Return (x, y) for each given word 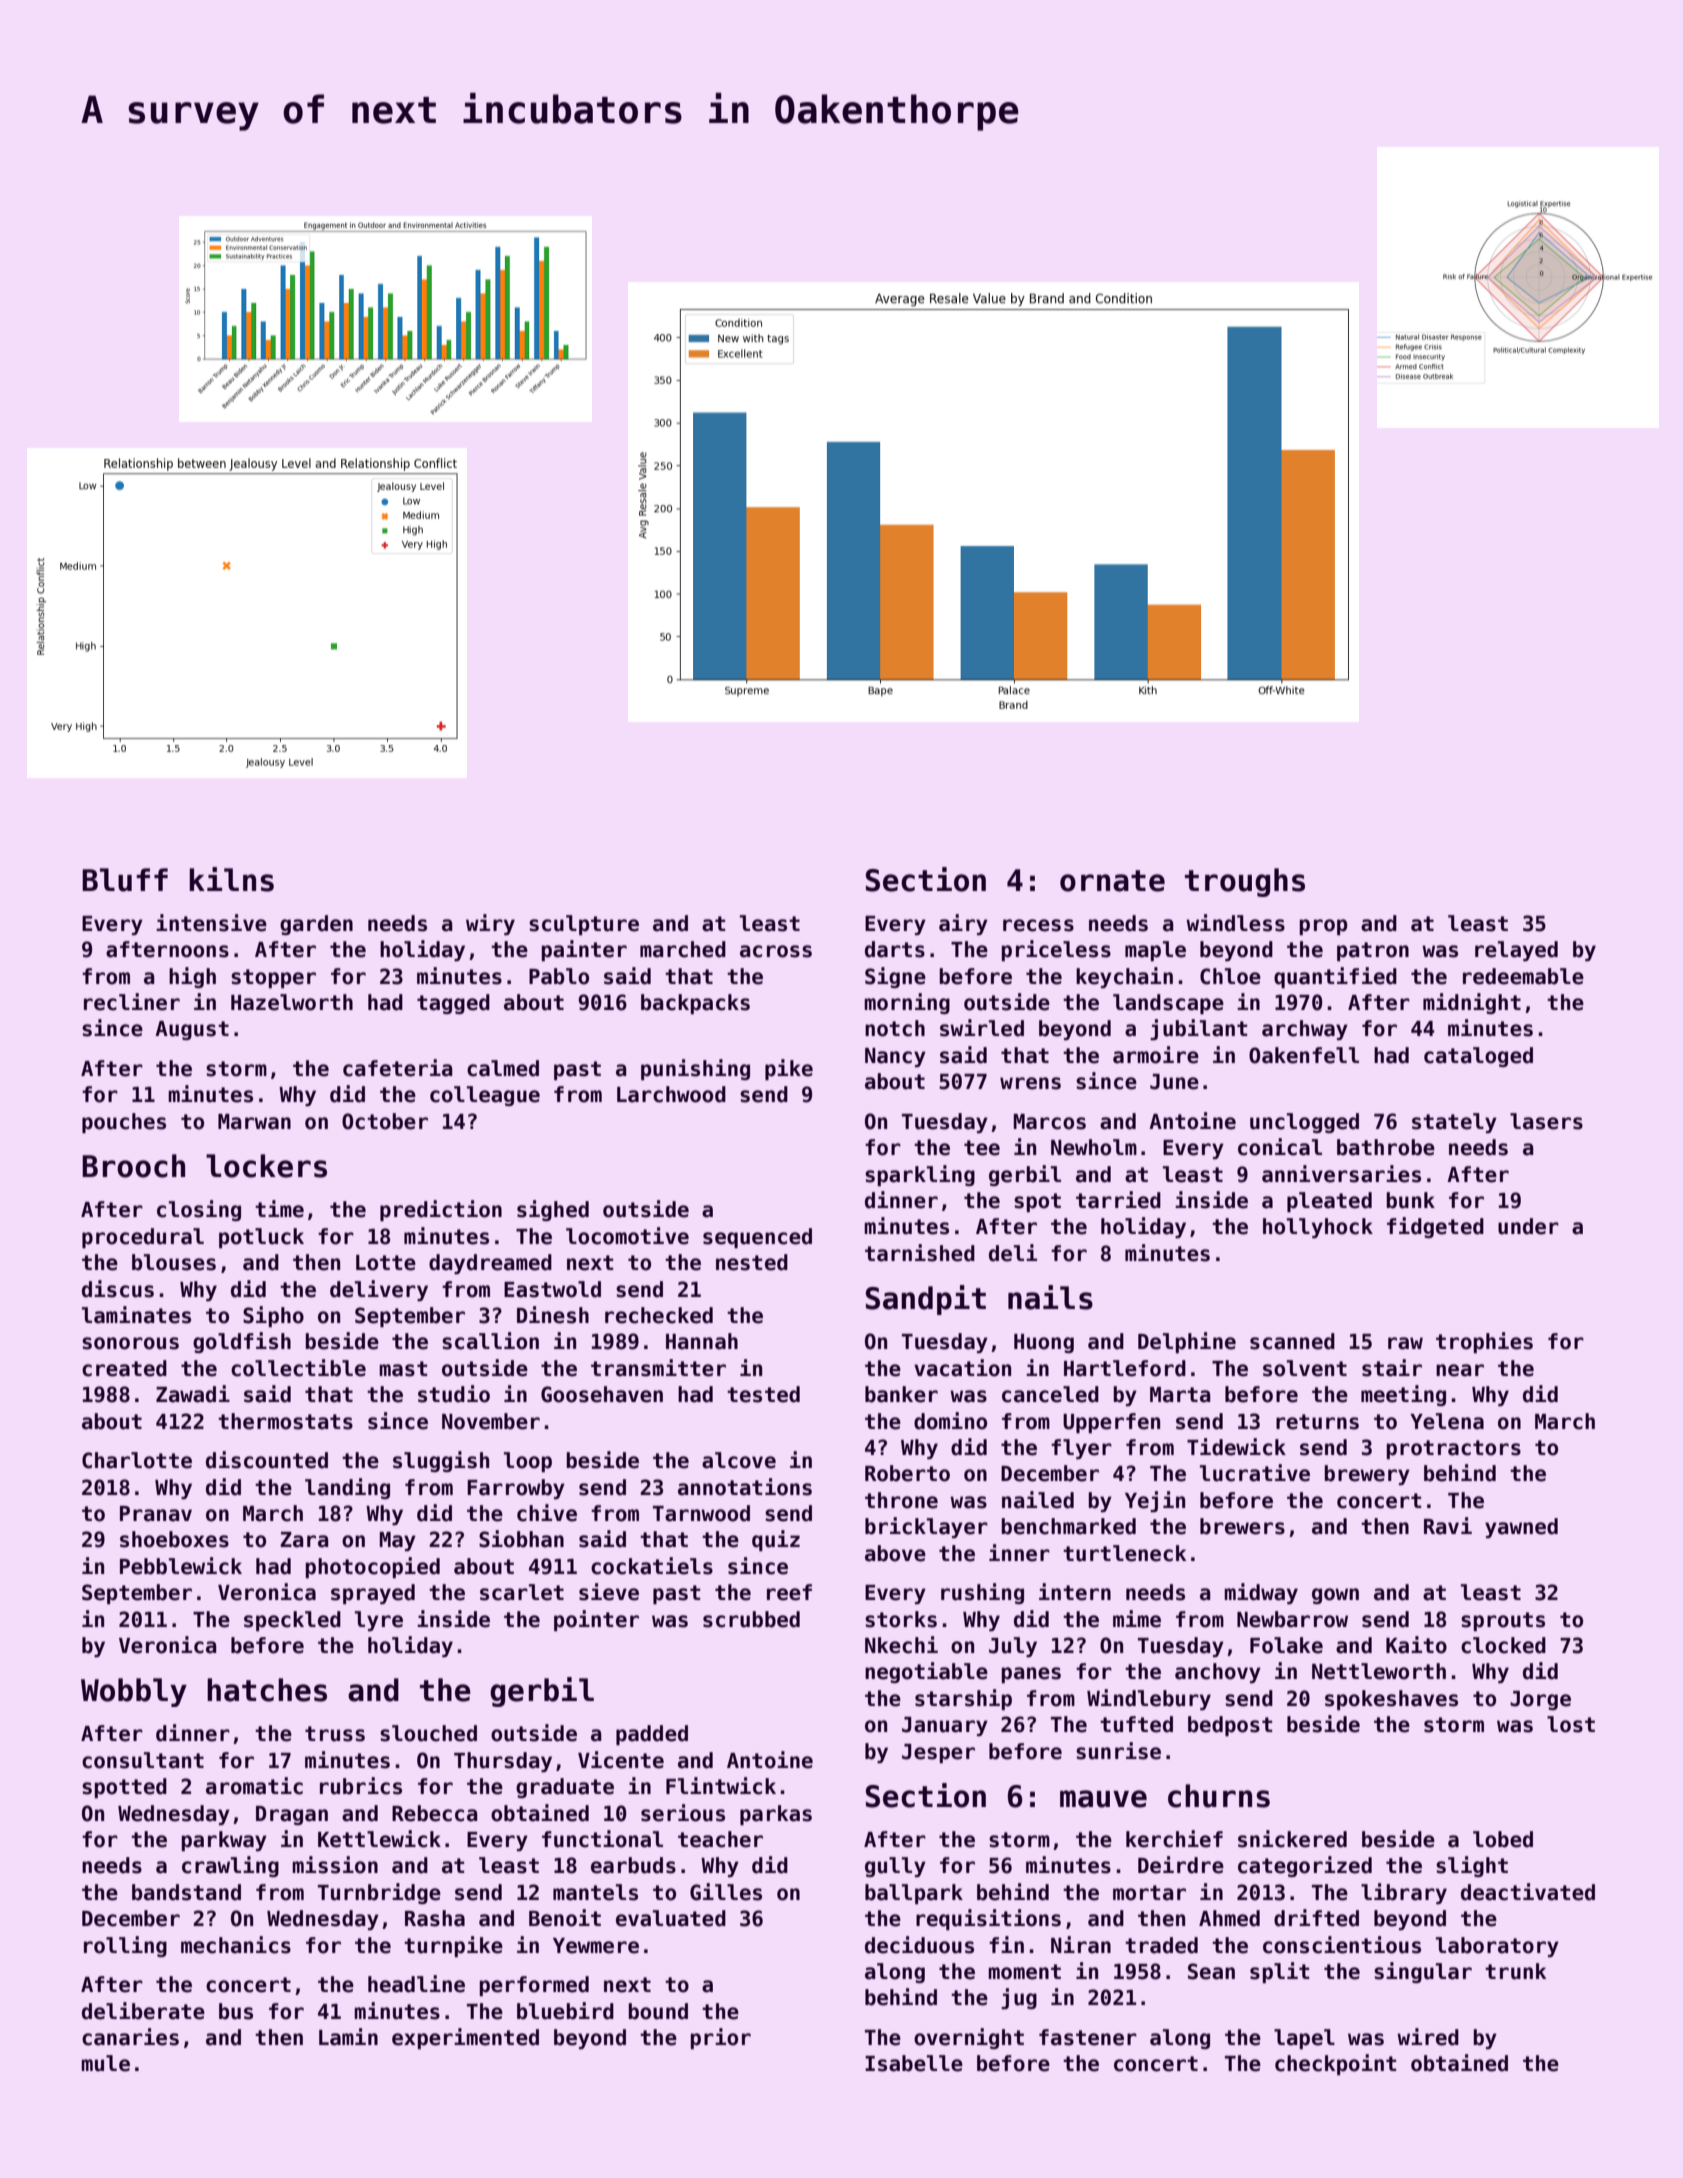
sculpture (584, 925)
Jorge (1540, 1700)
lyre (379, 1621)
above (895, 1553)
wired (1428, 2037)
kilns (231, 879)
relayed (1516, 951)
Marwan (254, 1122)
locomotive (627, 1236)
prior (720, 2038)
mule (105, 2063)
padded (652, 1735)
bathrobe (1386, 1147)
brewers (1242, 1526)
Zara (304, 1540)
